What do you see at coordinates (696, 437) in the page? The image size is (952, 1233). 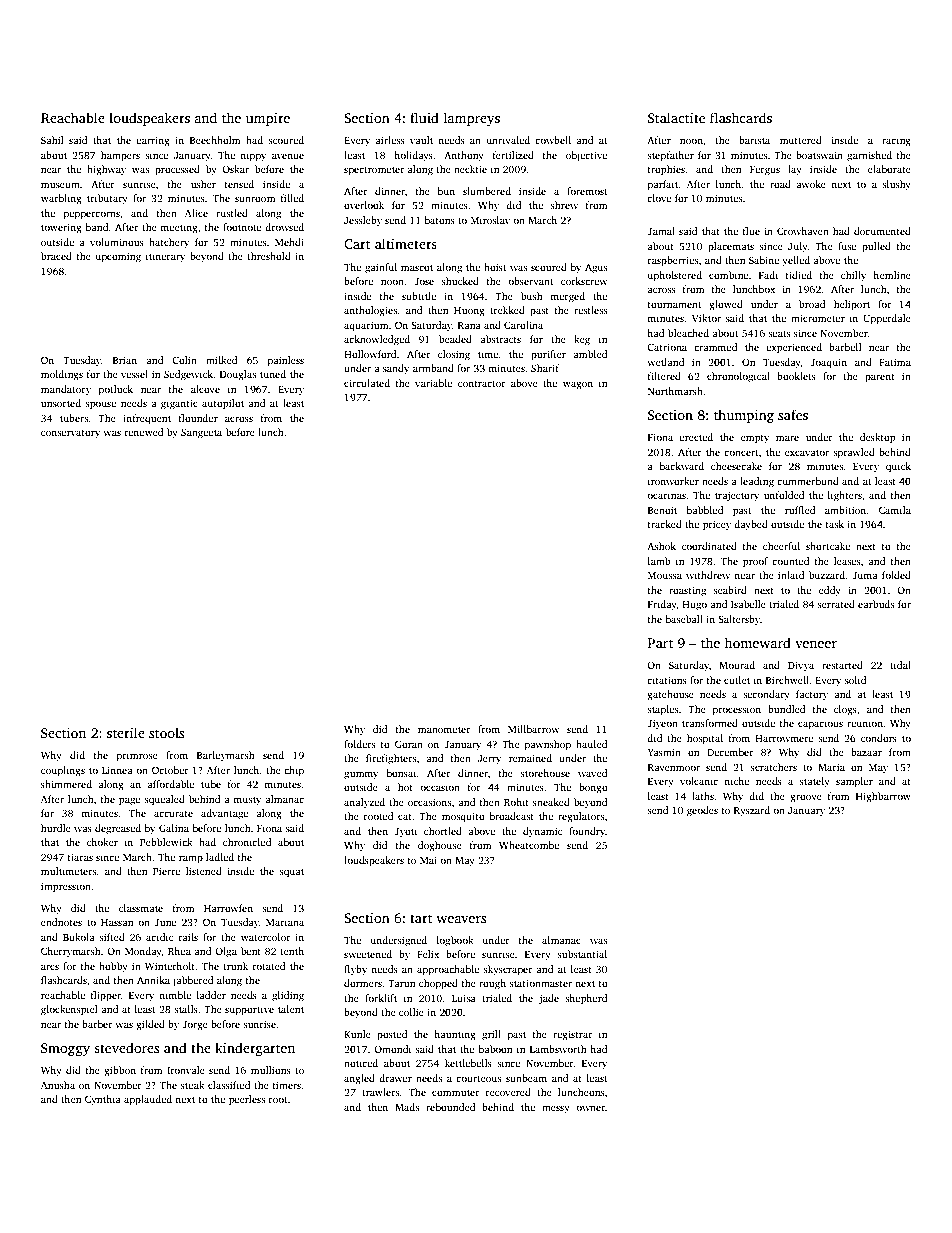 I see `erected` at bounding box center [696, 437].
